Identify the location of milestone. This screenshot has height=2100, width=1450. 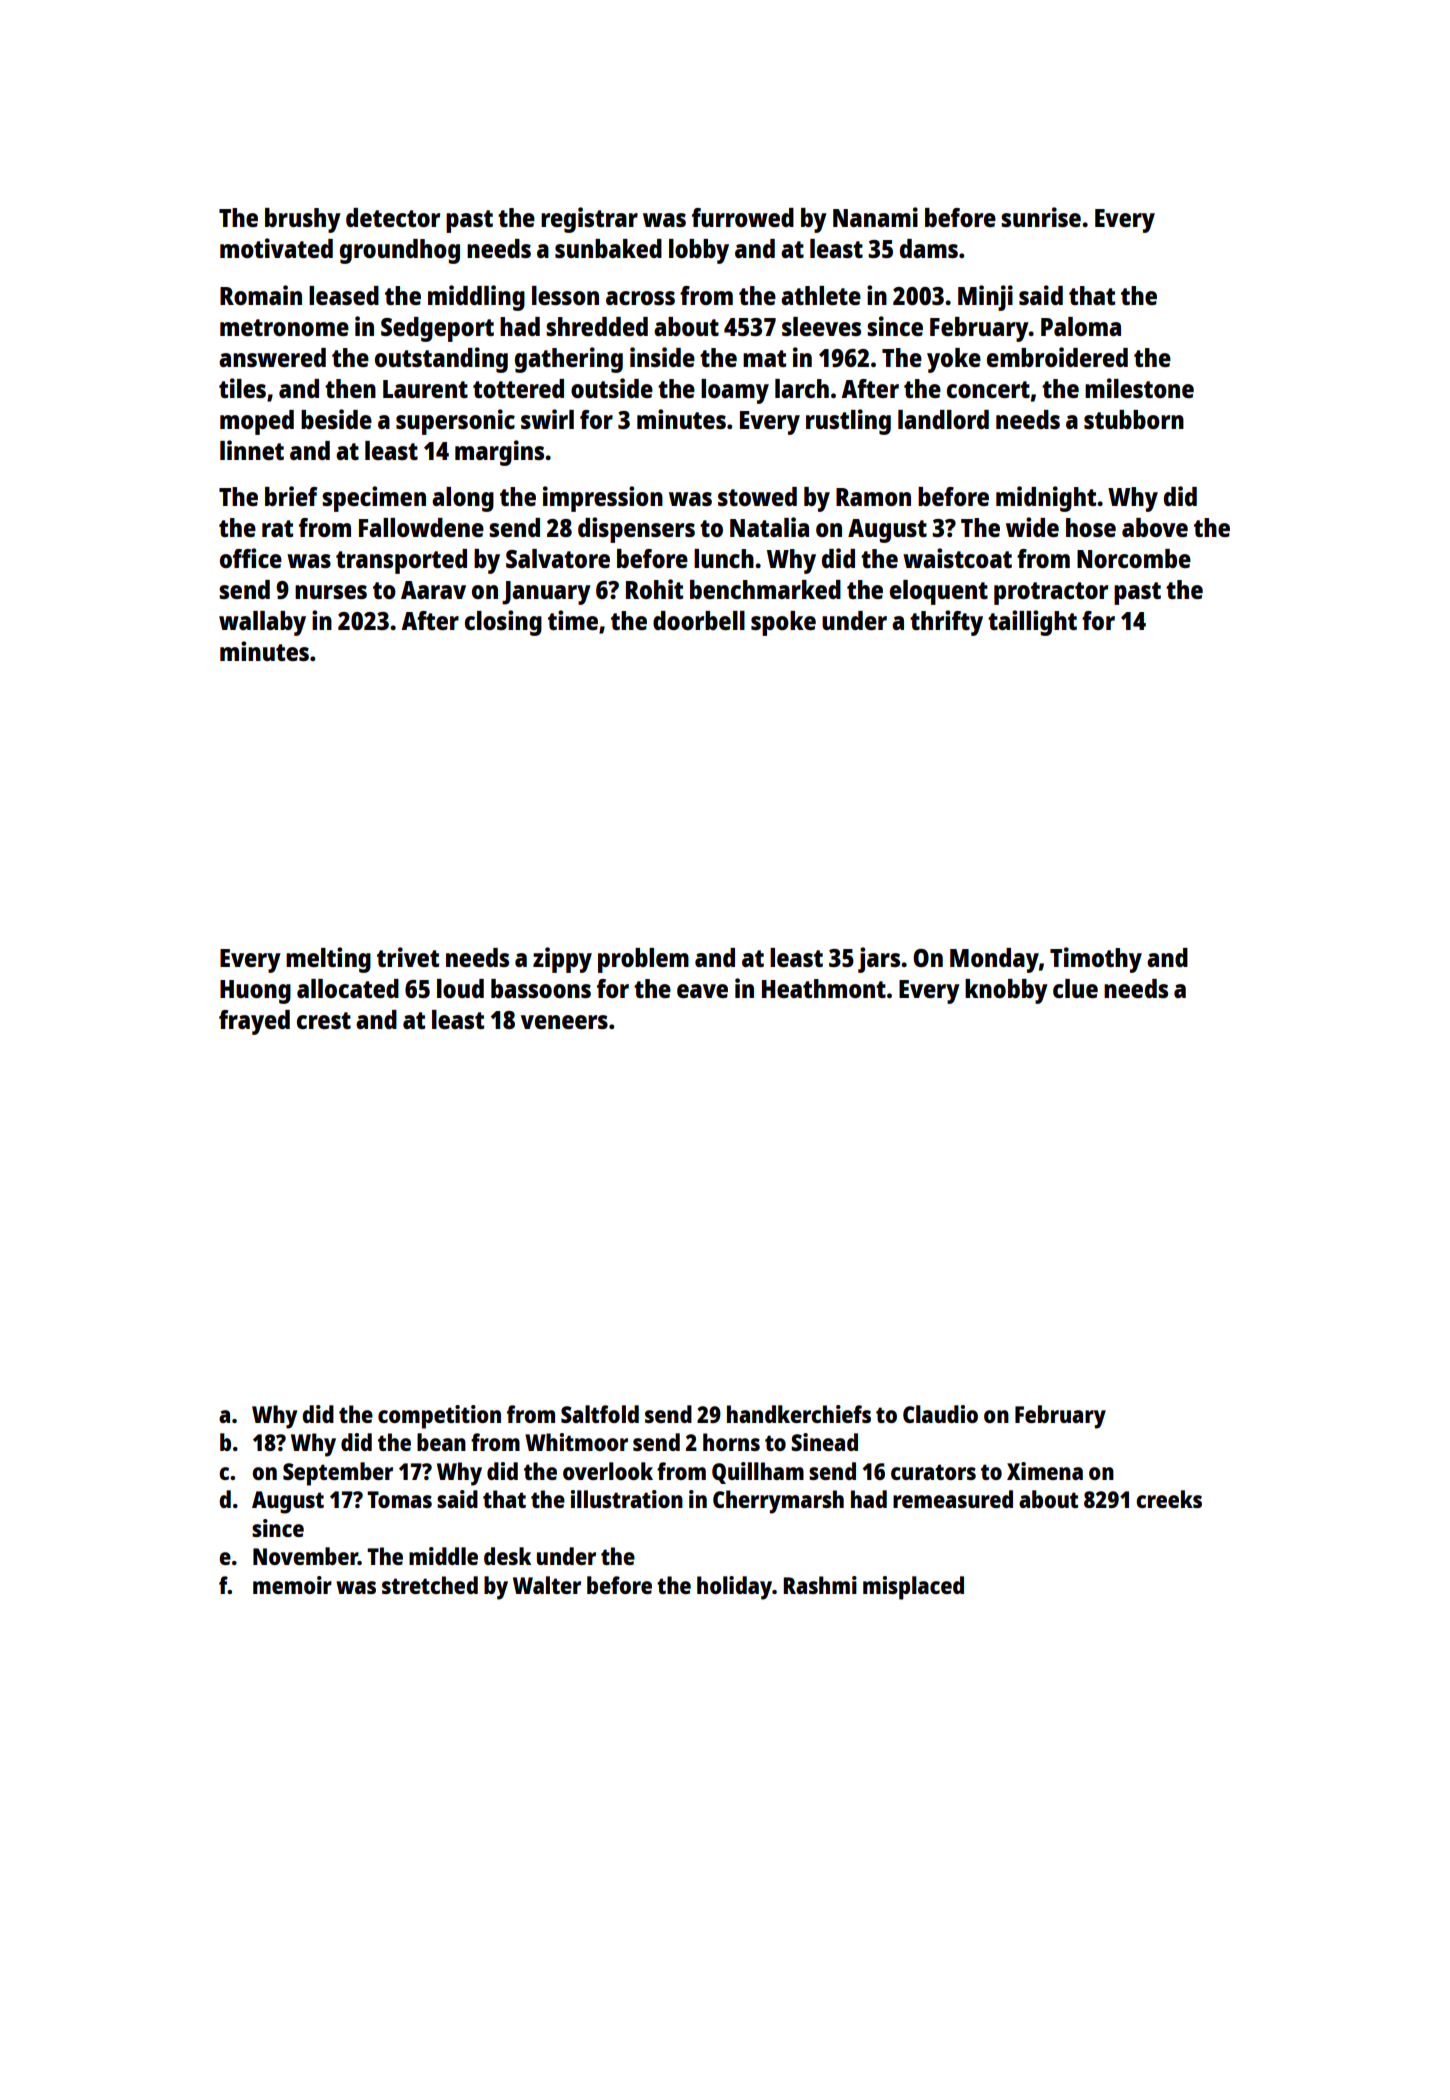
(1139, 388).
